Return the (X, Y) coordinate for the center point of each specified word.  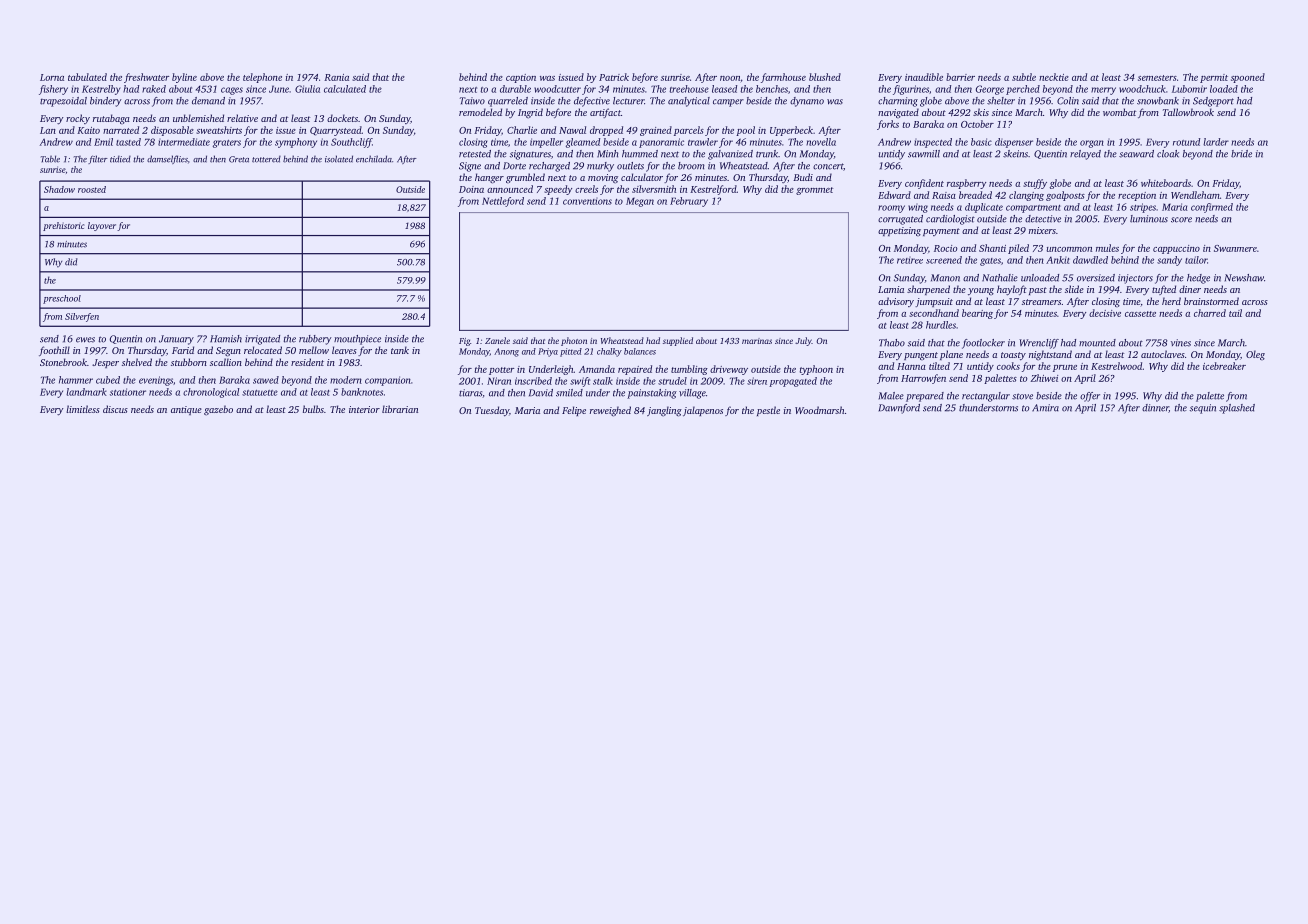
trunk (767, 154)
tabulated (87, 77)
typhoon (816, 370)
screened (944, 260)
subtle (1024, 77)
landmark (86, 392)
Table (50, 159)
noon (730, 78)
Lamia (891, 289)
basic (981, 142)
